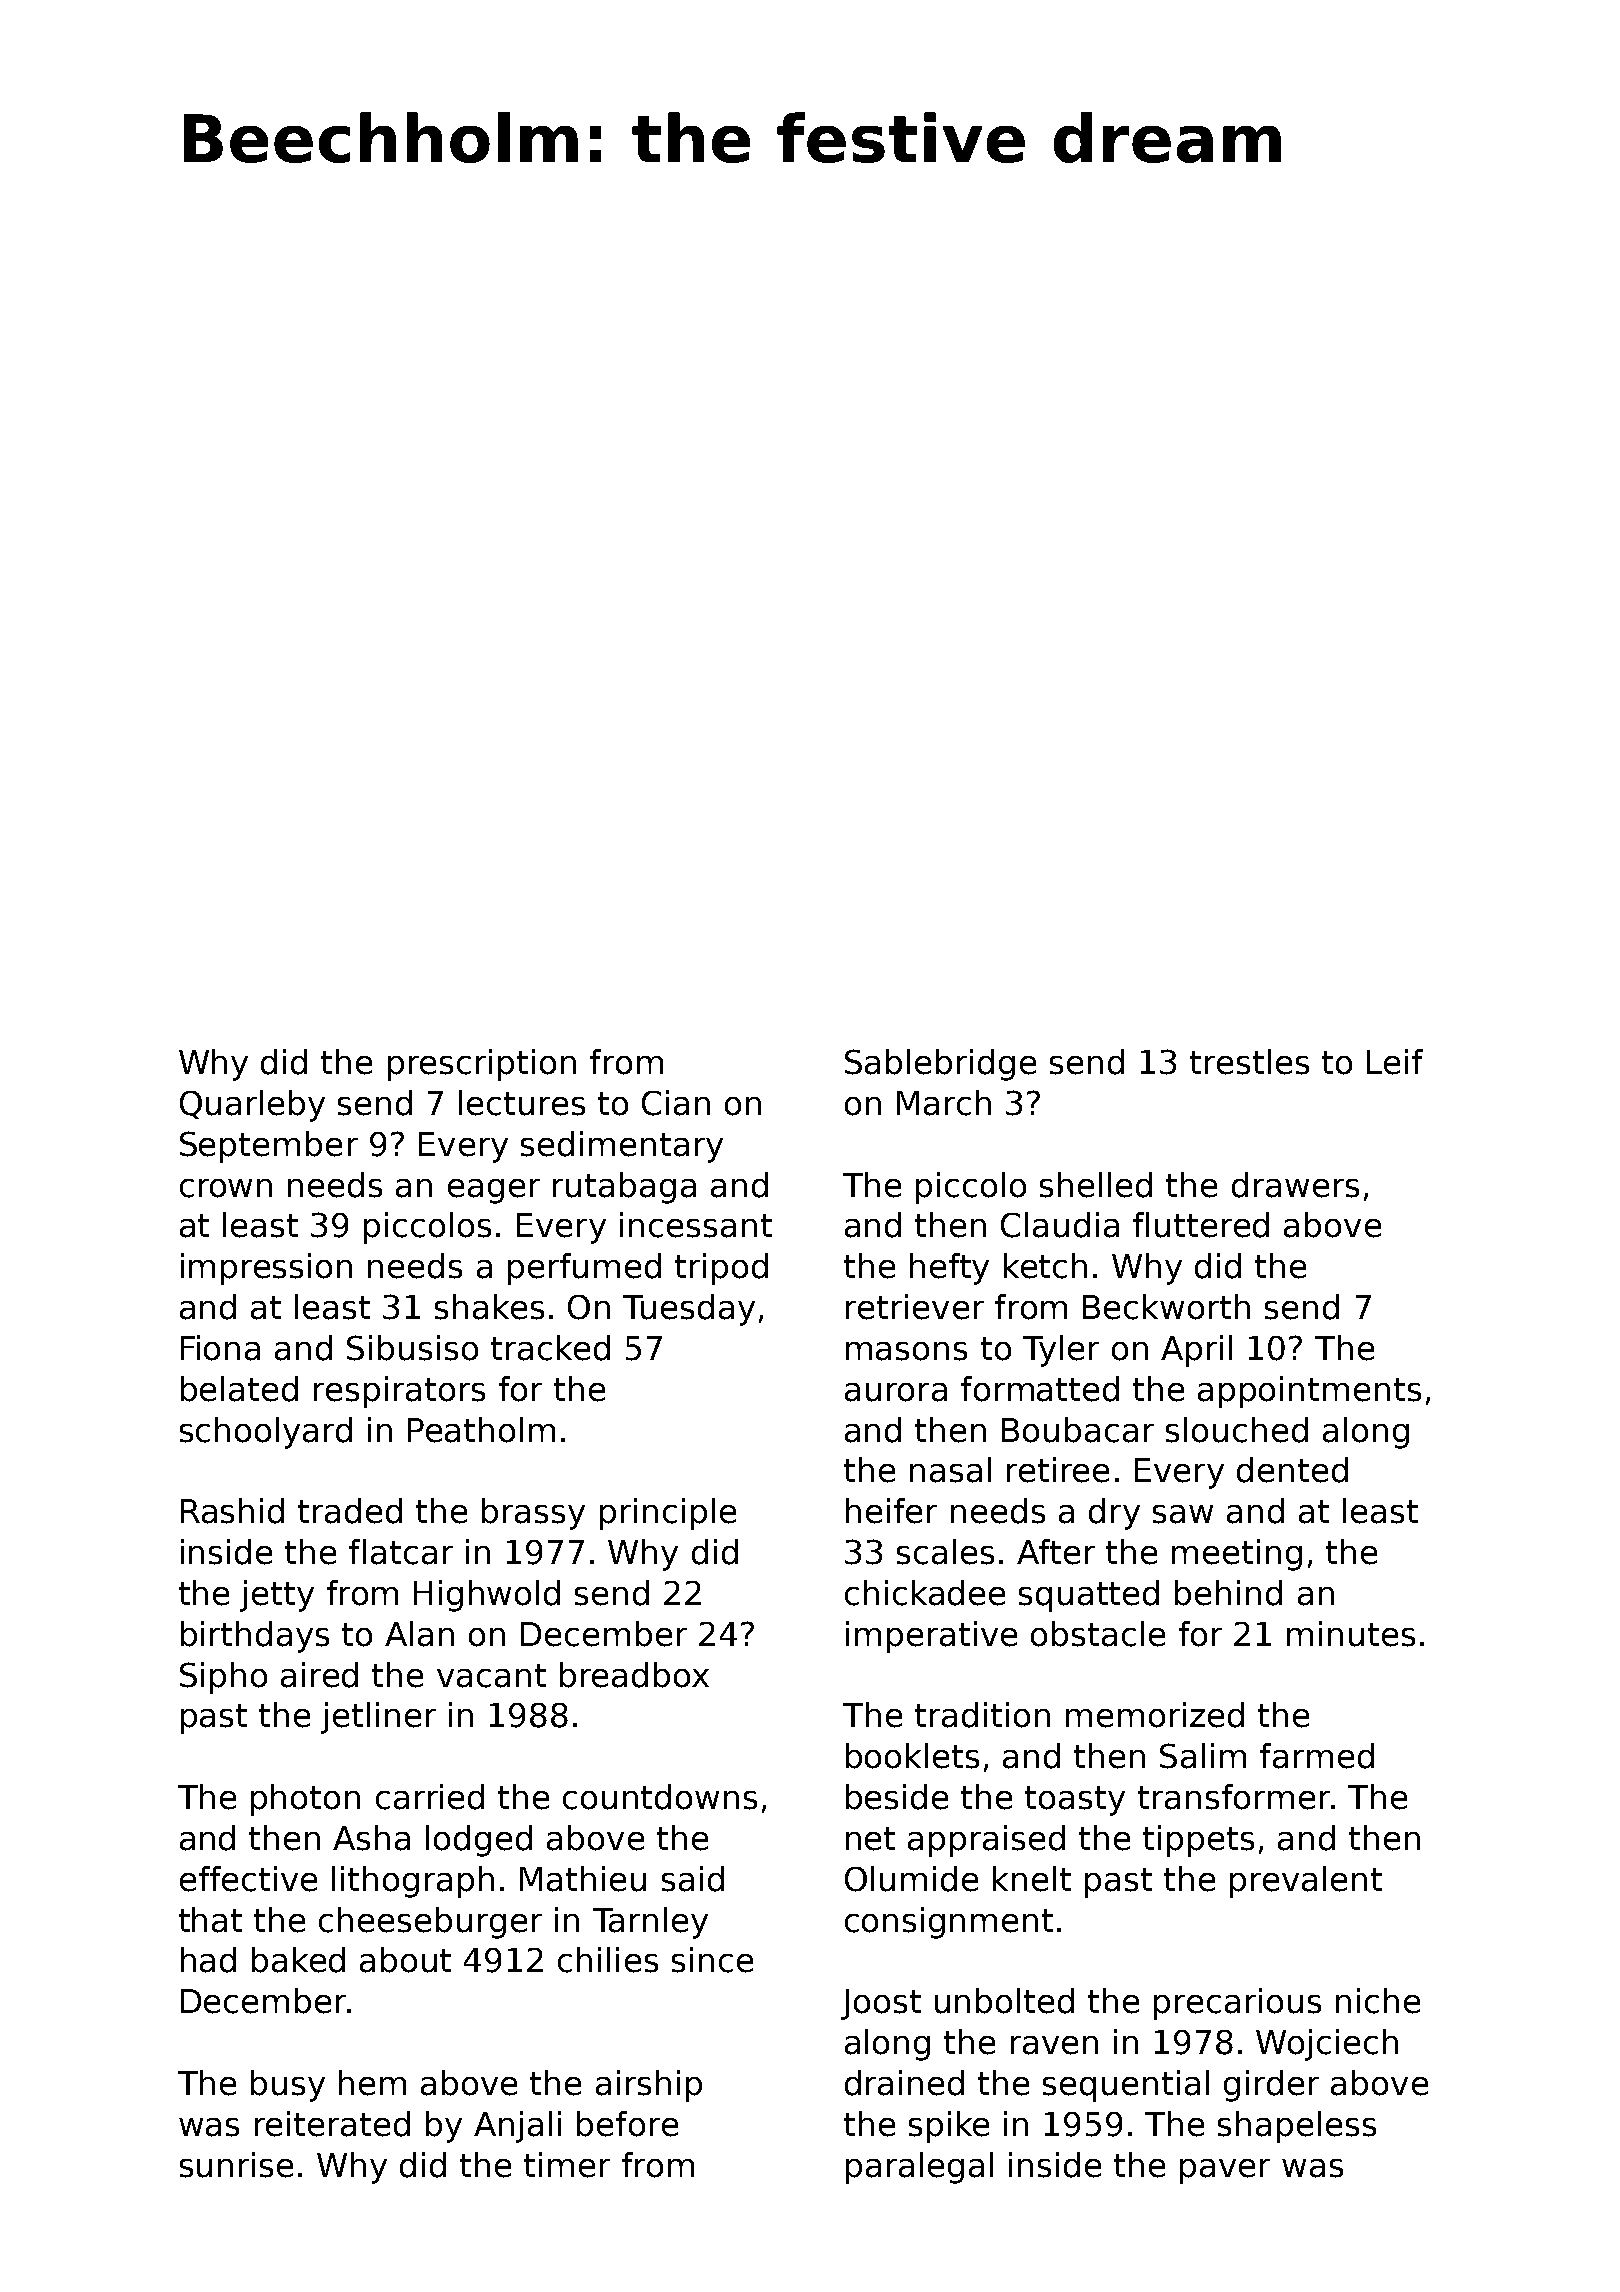 The image size is (1620, 2292). I want to click on trestles, so click(1249, 1062).
